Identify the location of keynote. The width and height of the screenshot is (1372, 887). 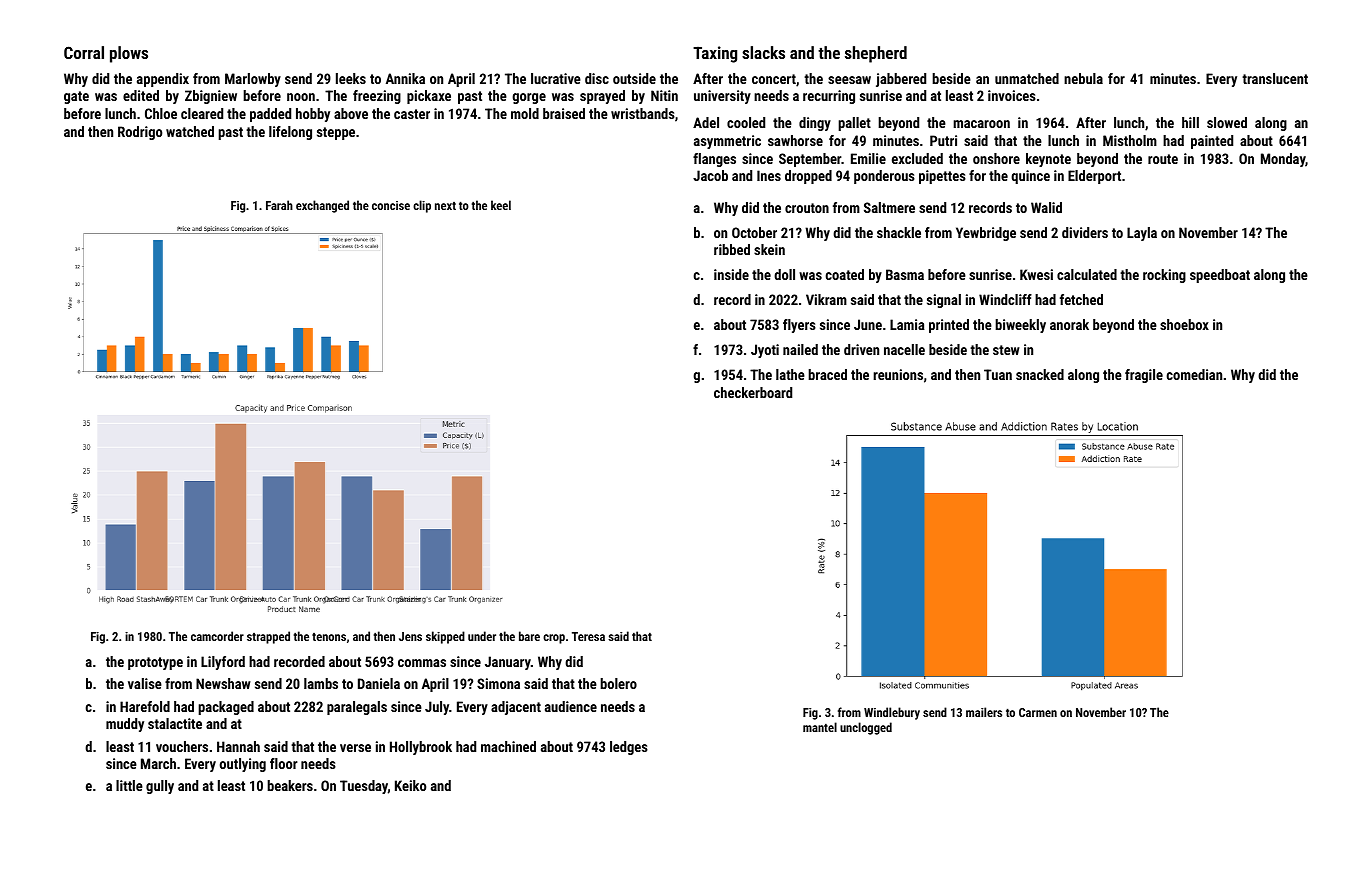
(1048, 160).
